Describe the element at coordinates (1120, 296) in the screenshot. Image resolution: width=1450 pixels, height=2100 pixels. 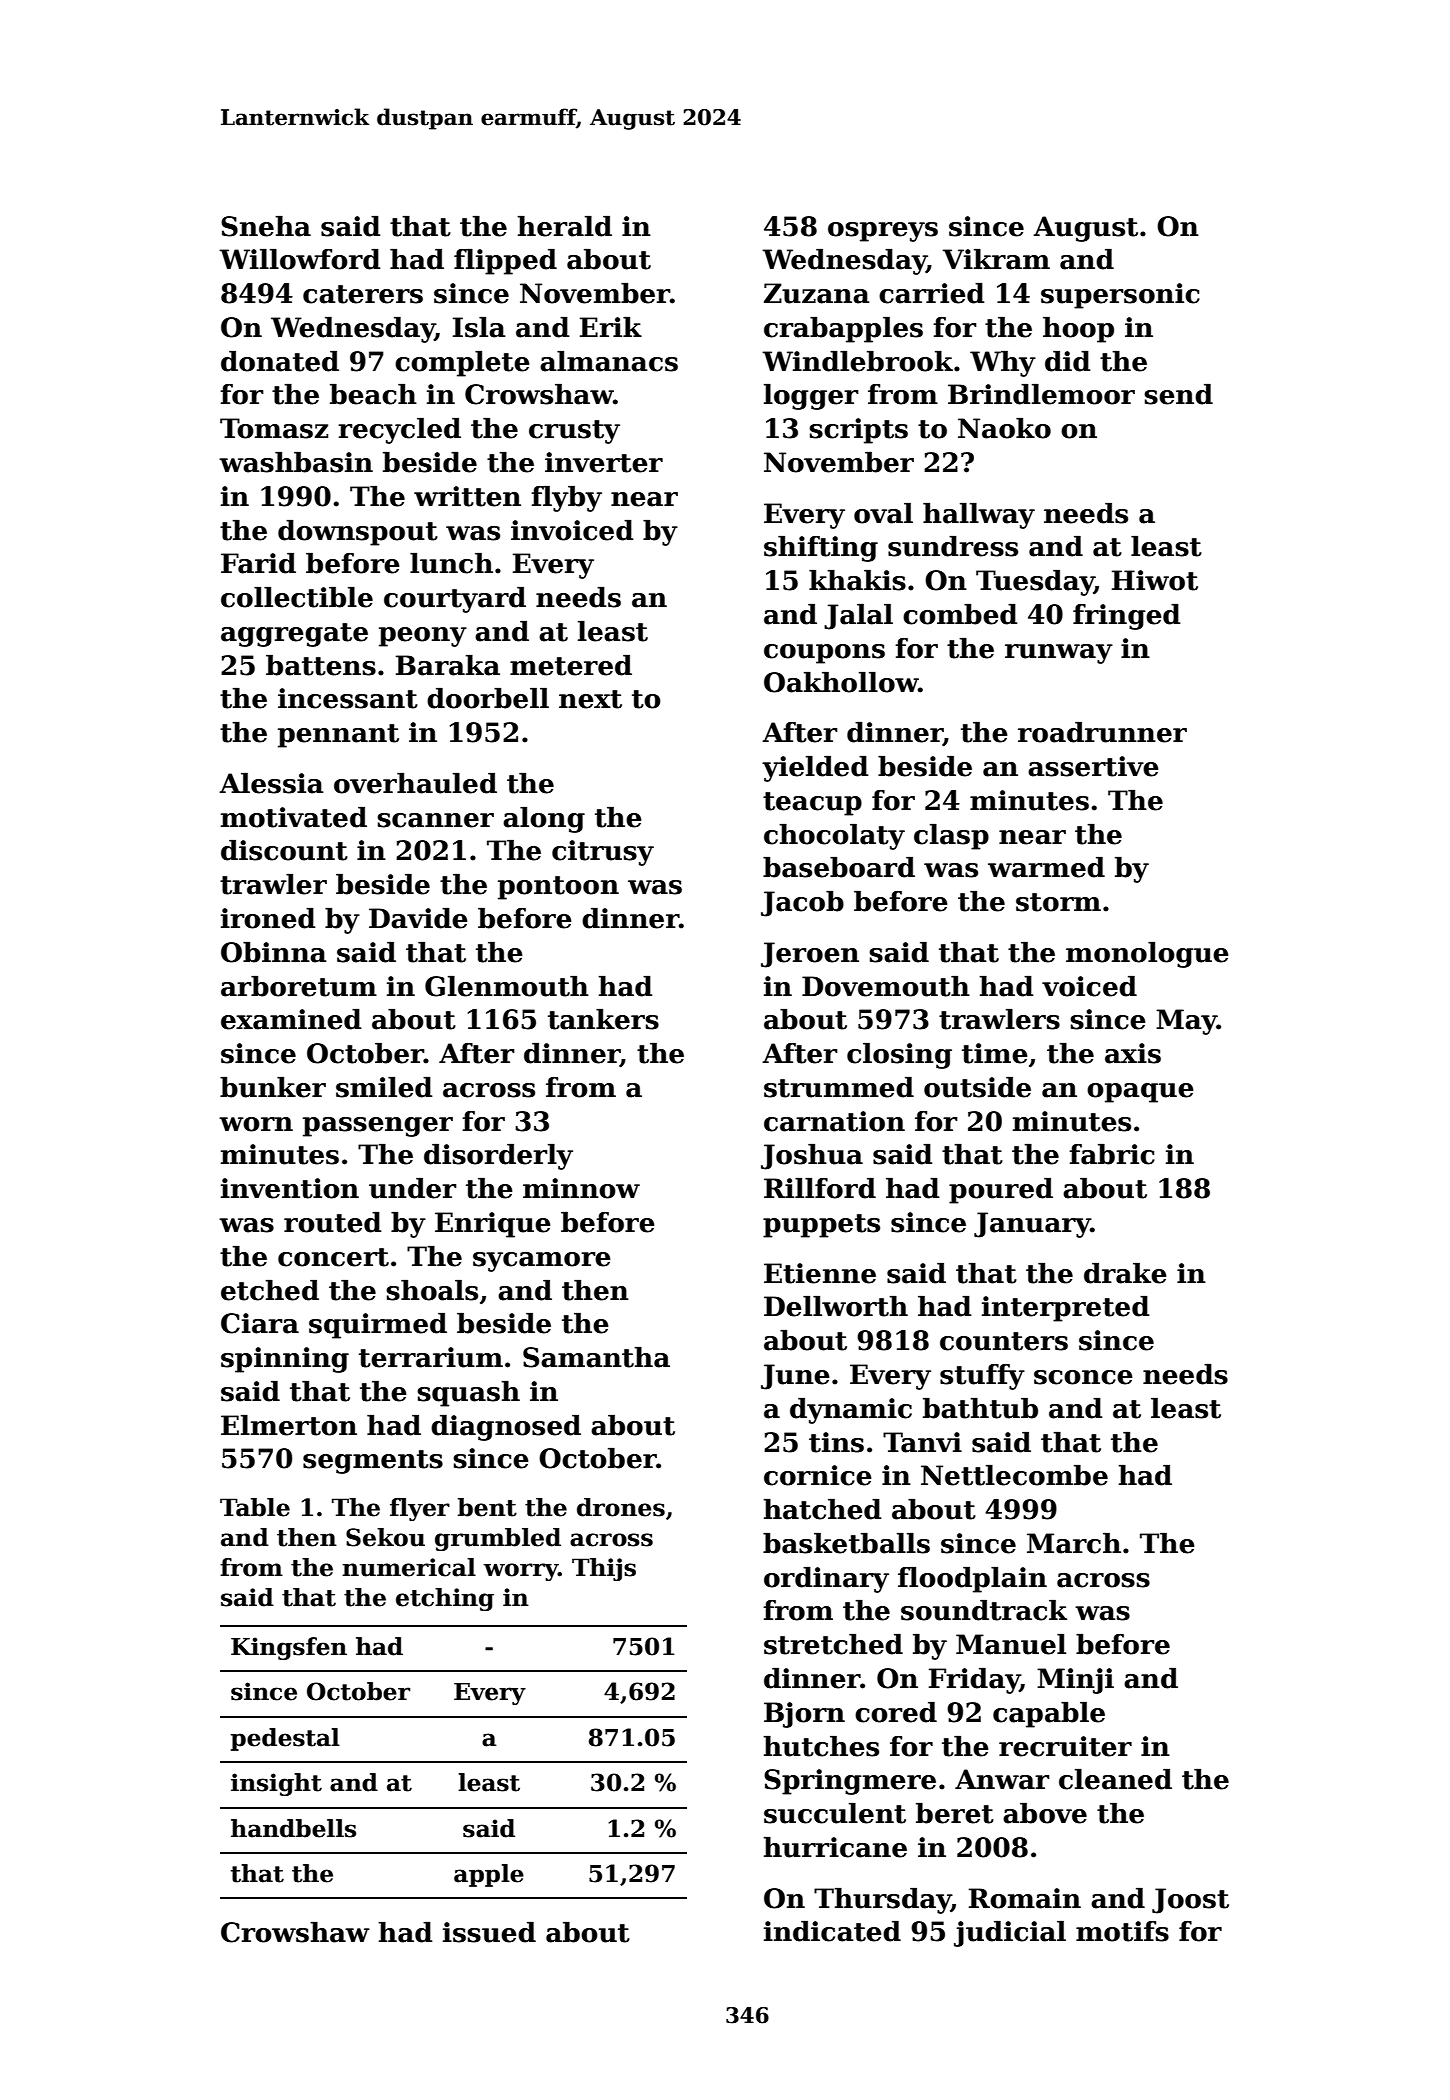
I see `supersonic` at that location.
